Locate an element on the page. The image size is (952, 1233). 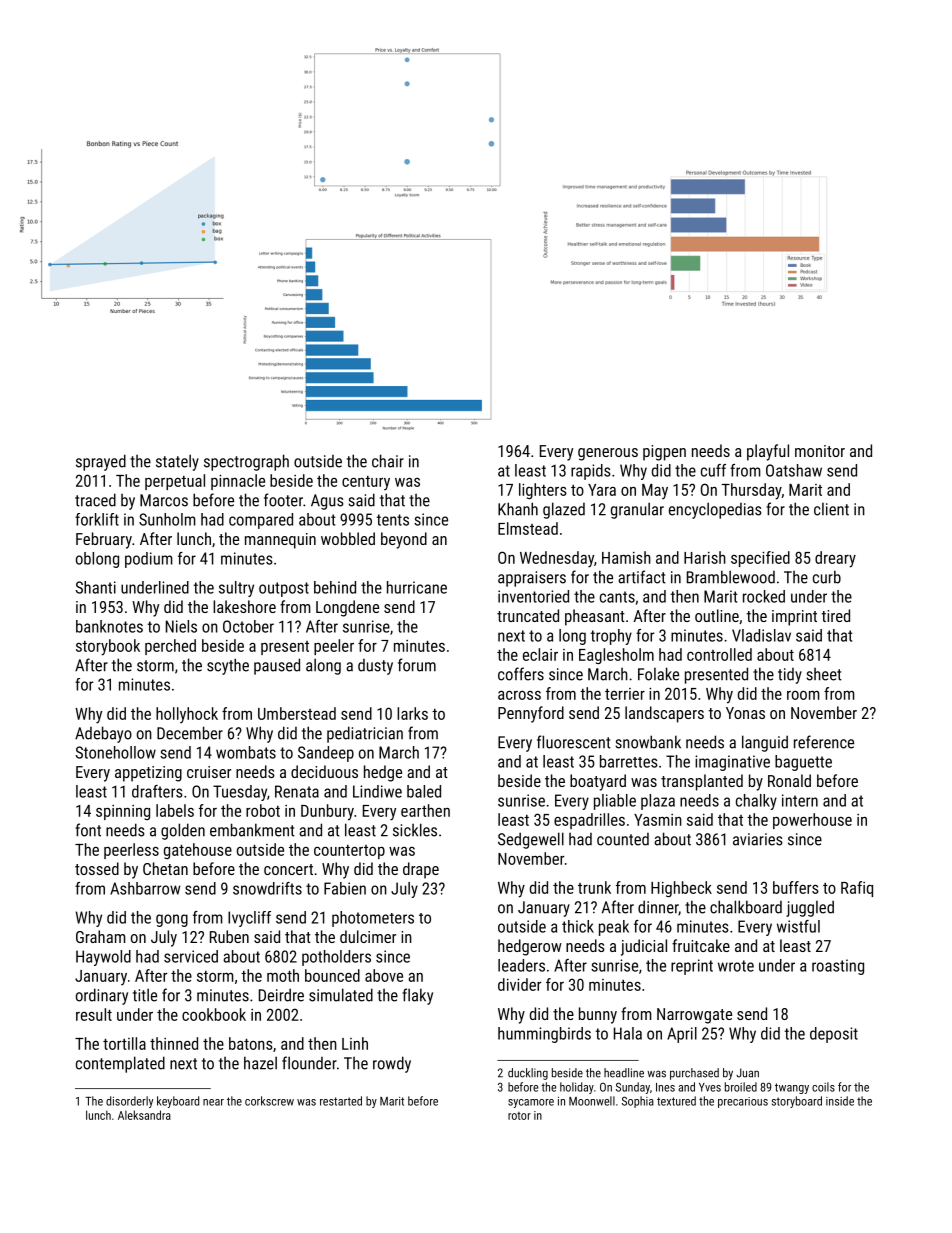
client is located at coordinates (831, 509).
